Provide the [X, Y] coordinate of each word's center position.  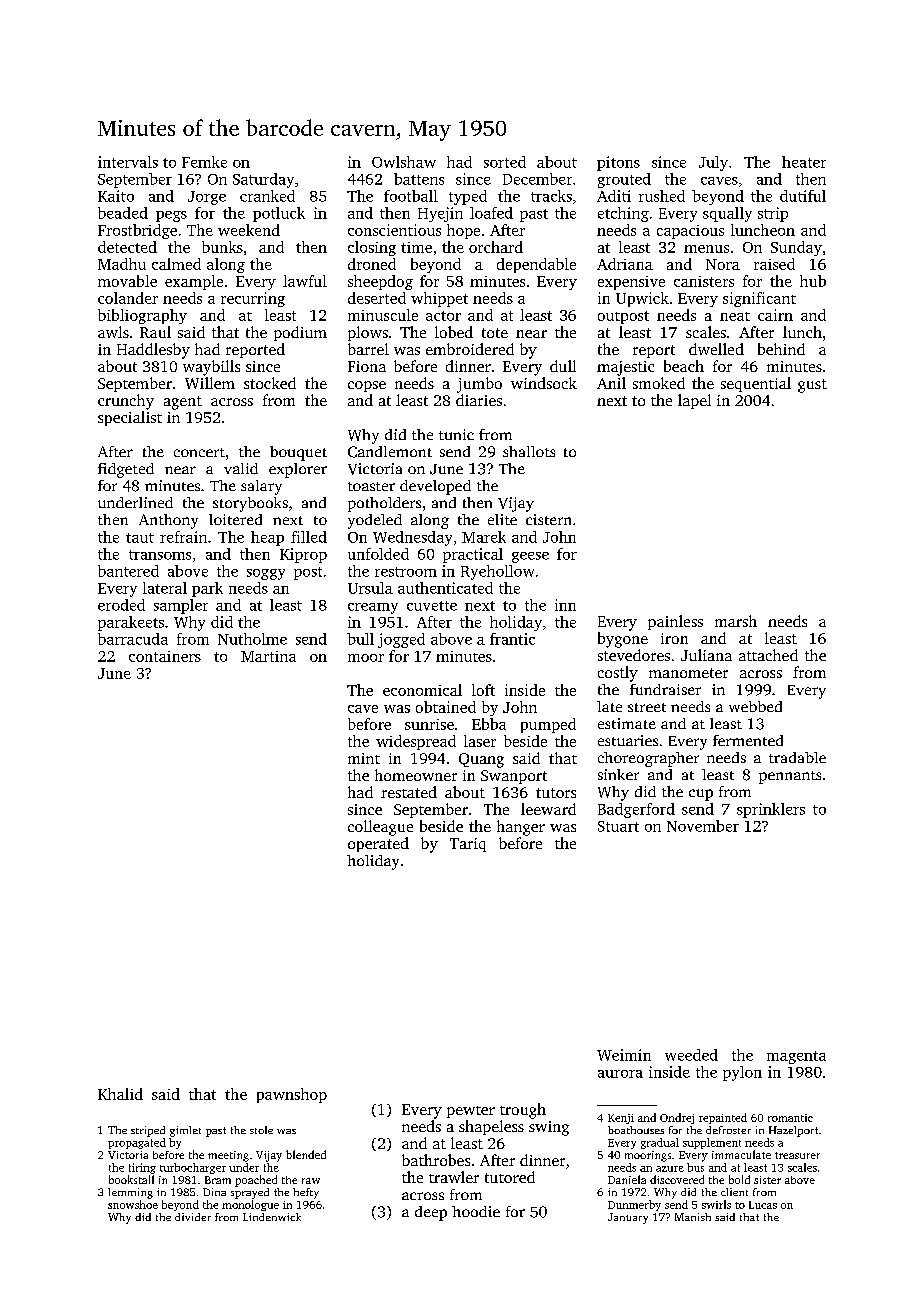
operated [378, 844]
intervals [128, 162]
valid [241, 468]
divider [193, 1217]
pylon [742, 1073]
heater [804, 162]
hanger [521, 828]
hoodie [476, 1211]
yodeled [375, 521]
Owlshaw [404, 162]
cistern [548, 519]
